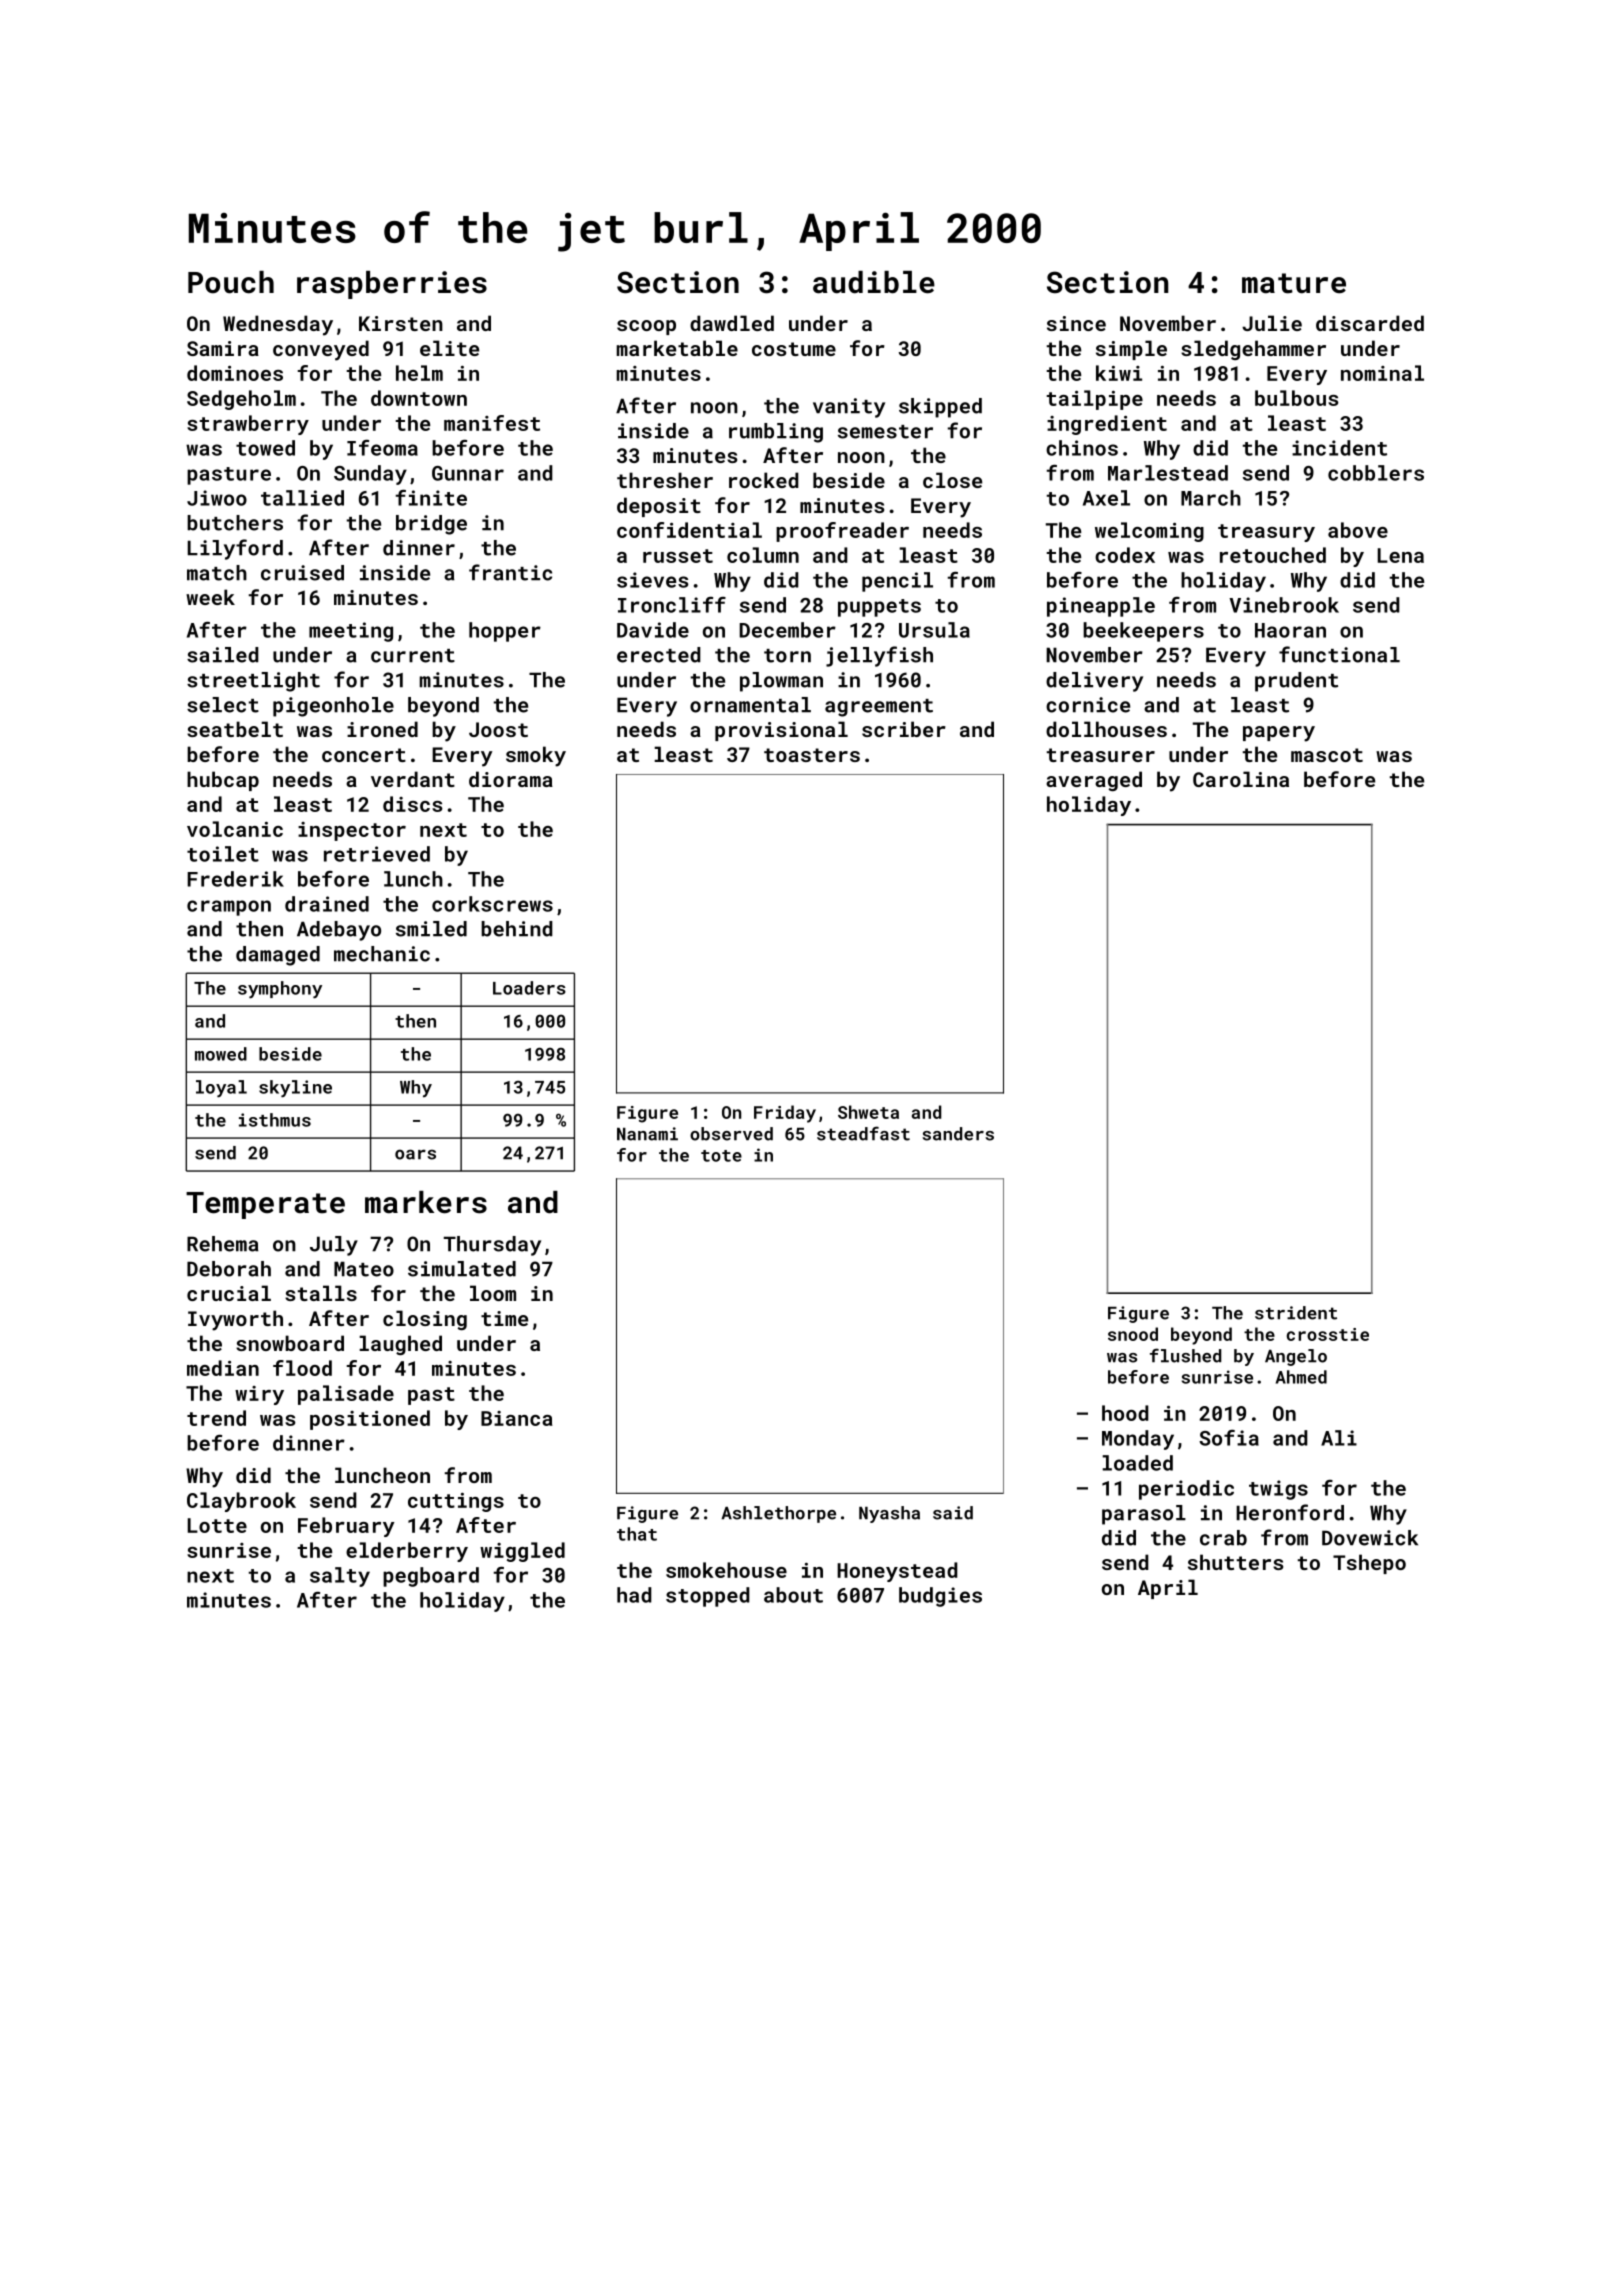 The height and width of the document is (2292, 1620). What do you see at coordinates (517, 1418) in the document?
I see `Bianca` at bounding box center [517, 1418].
